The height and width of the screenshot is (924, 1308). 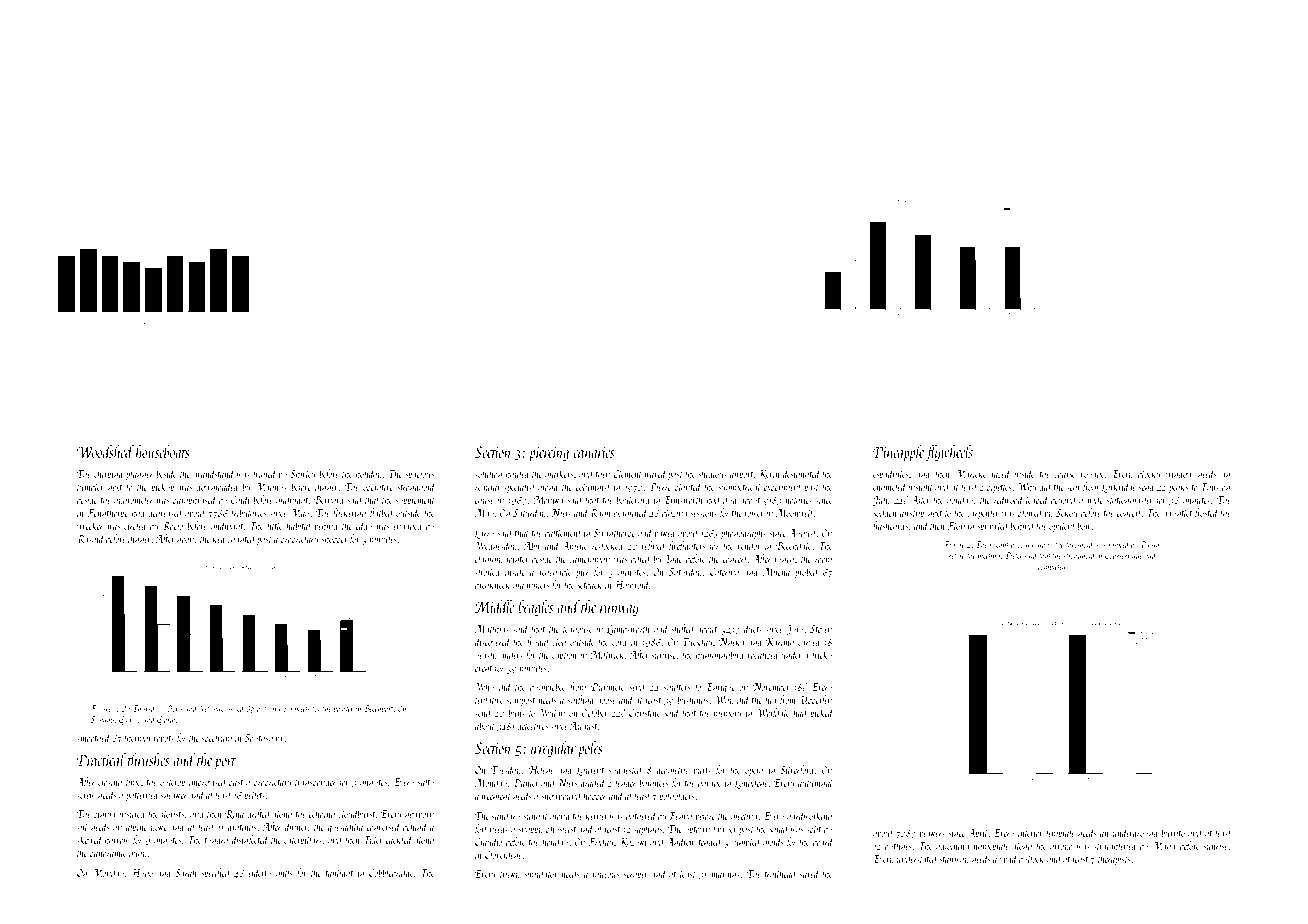 I want to click on canaries, so click(x=593, y=452).
